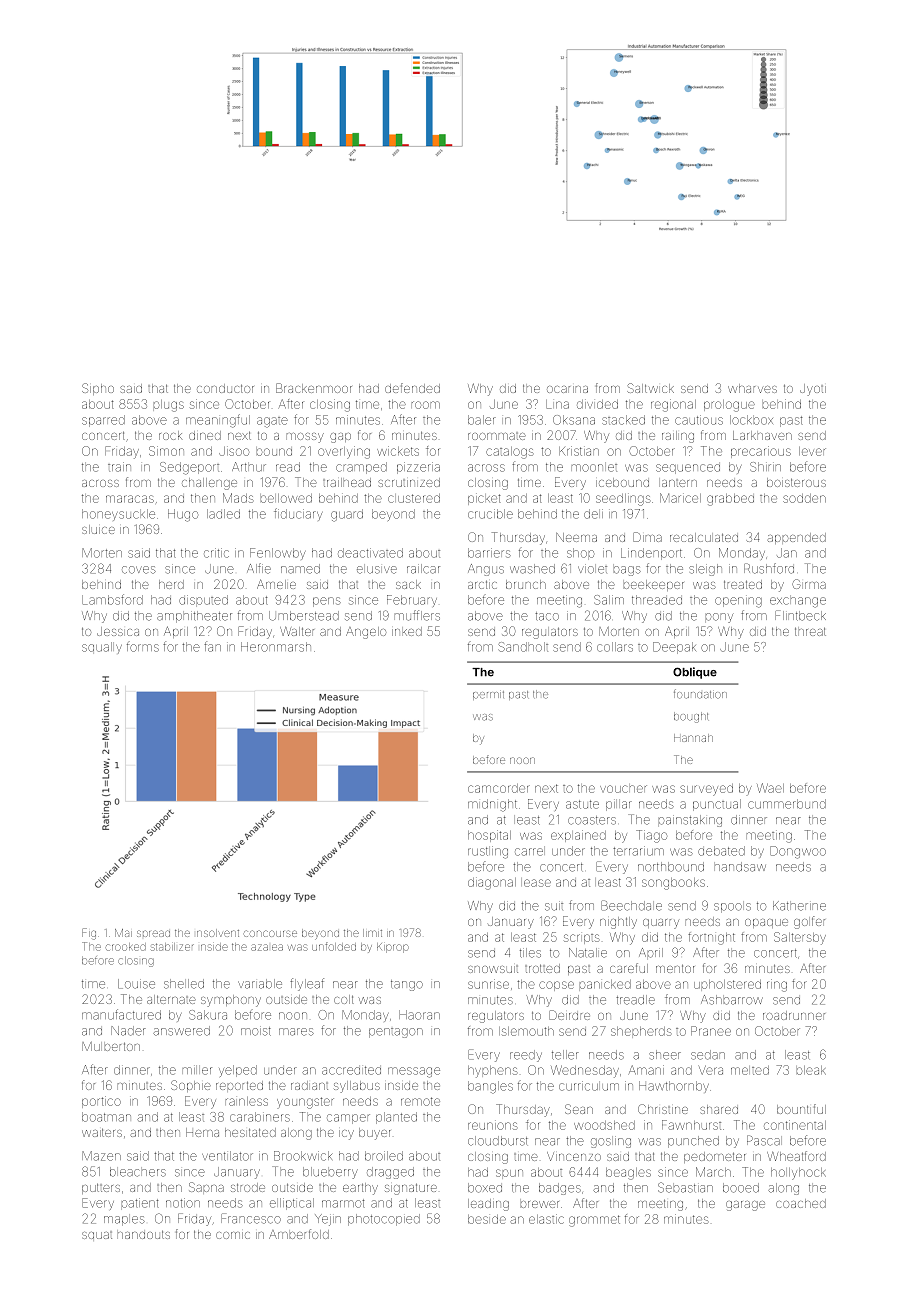 This document has width=908, height=1316. What do you see at coordinates (787, 804) in the document?
I see `cummerbund` at bounding box center [787, 804].
